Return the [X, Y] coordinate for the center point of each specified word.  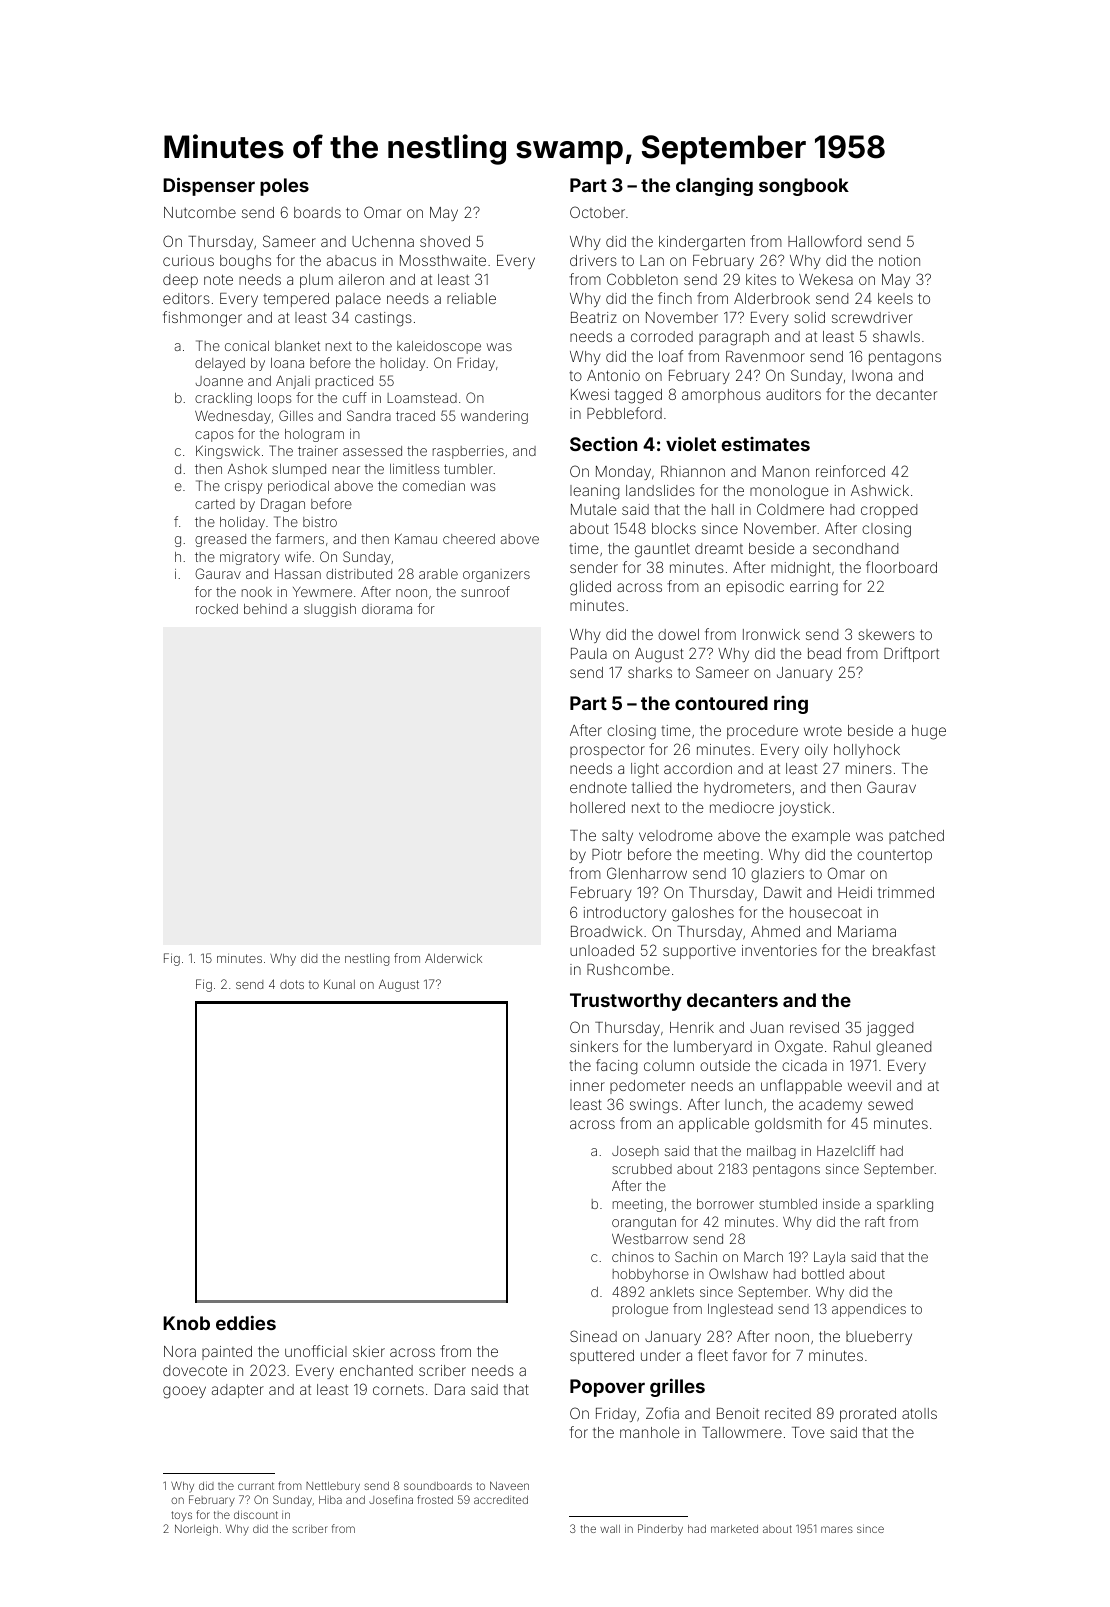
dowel [678, 634]
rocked [217, 609]
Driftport [911, 654]
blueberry [879, 1338]
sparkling [905, 1205]
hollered [597, 807]
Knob [186, 1323]
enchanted [376, 1370]
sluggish [330, 610]
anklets [672, 1292]
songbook [804, 187]
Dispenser [209, 186]
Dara [450, 1389]
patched [916, 837]
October [597, 212]
